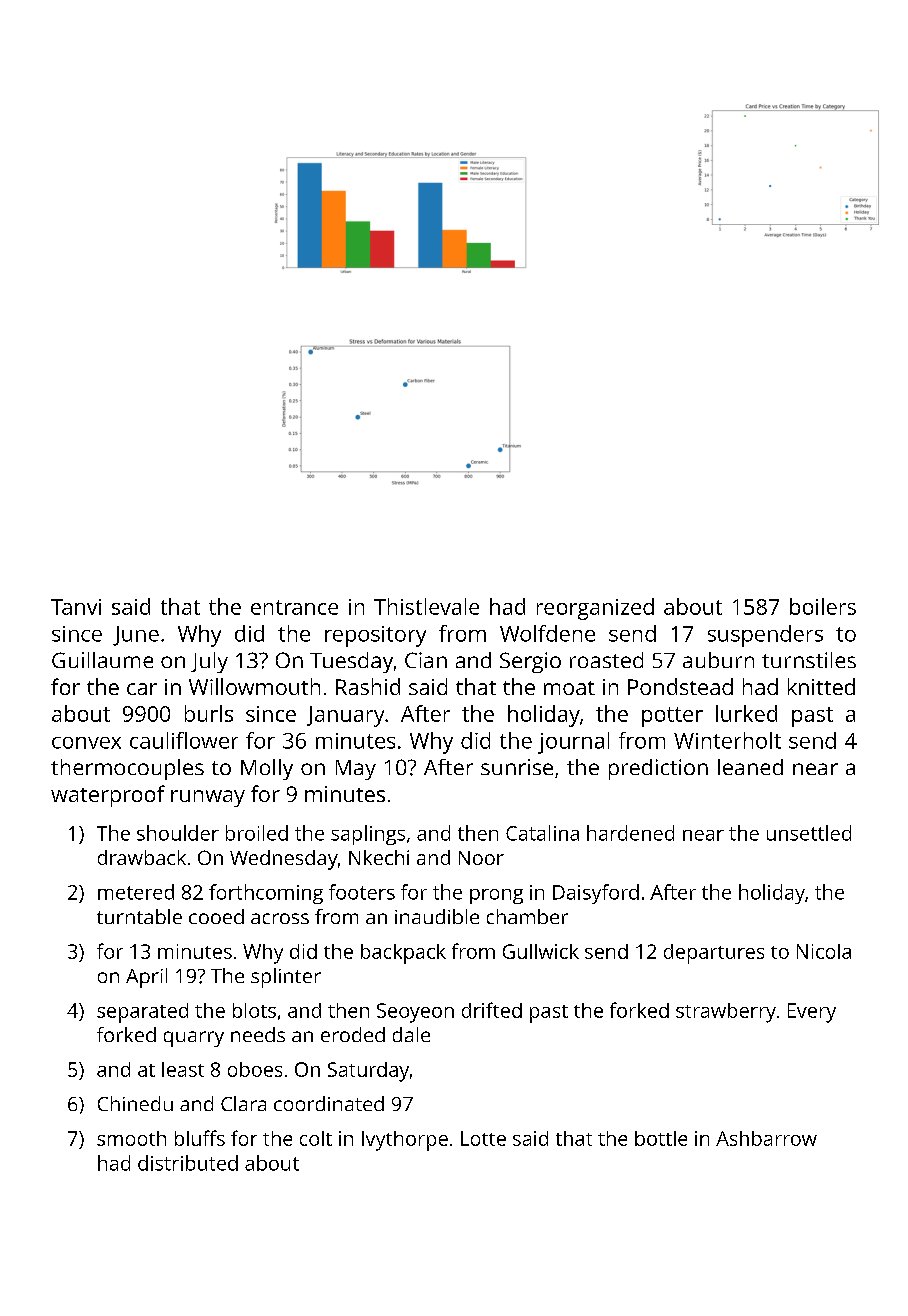 The height and width of the page is (1316, 908). I want to click on prong, so click(496, 896).
